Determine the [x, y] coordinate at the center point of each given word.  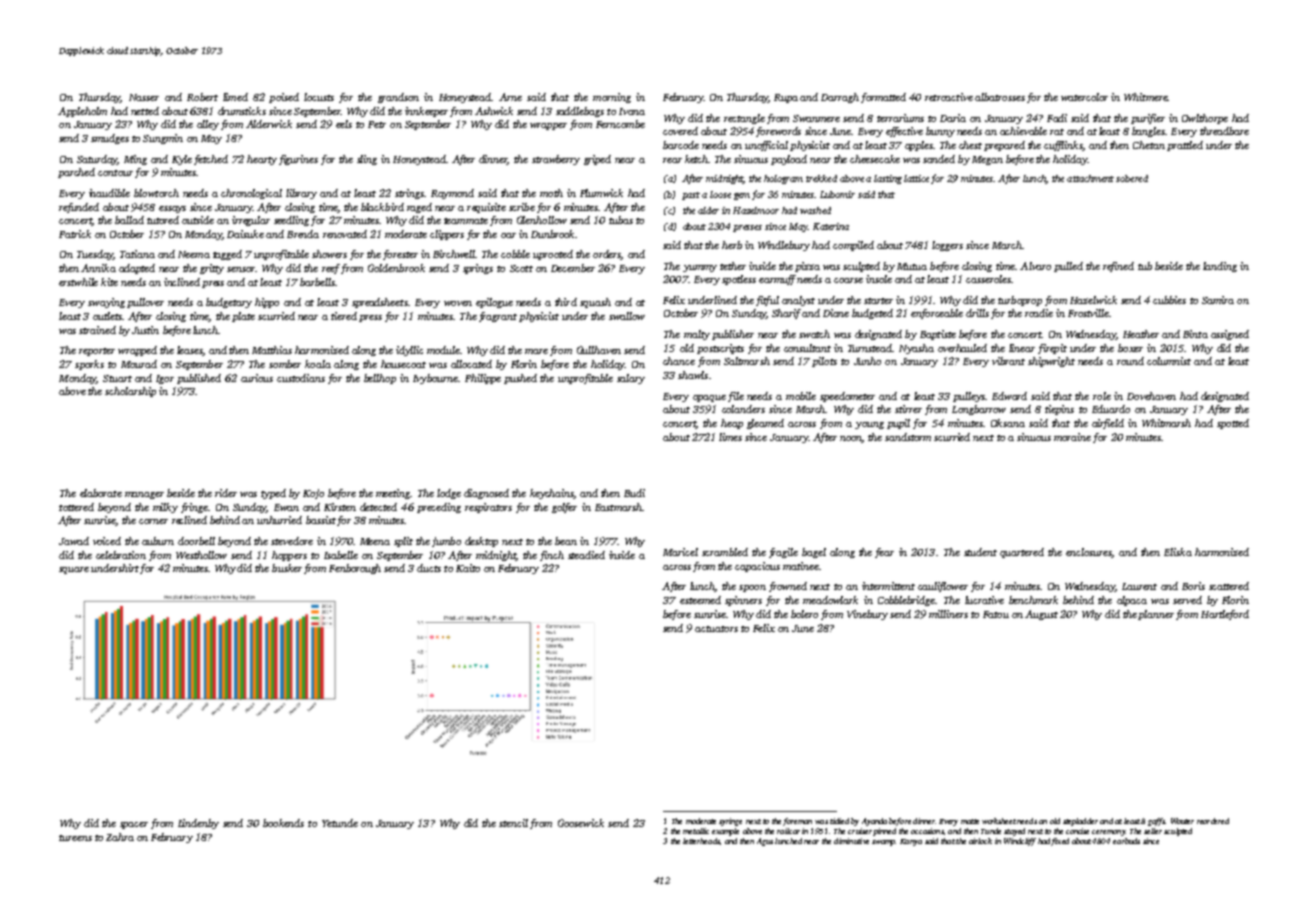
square [74, 570]
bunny [940, 132]
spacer [134, 825]
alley [208, 125]
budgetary [229, 303]
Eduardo [1111, 409]
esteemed [700, 600]
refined [1118, 267]
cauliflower [943, 587]
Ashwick [494, 111]
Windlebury [784, 246]
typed [273, 494]
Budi [634, 493]
